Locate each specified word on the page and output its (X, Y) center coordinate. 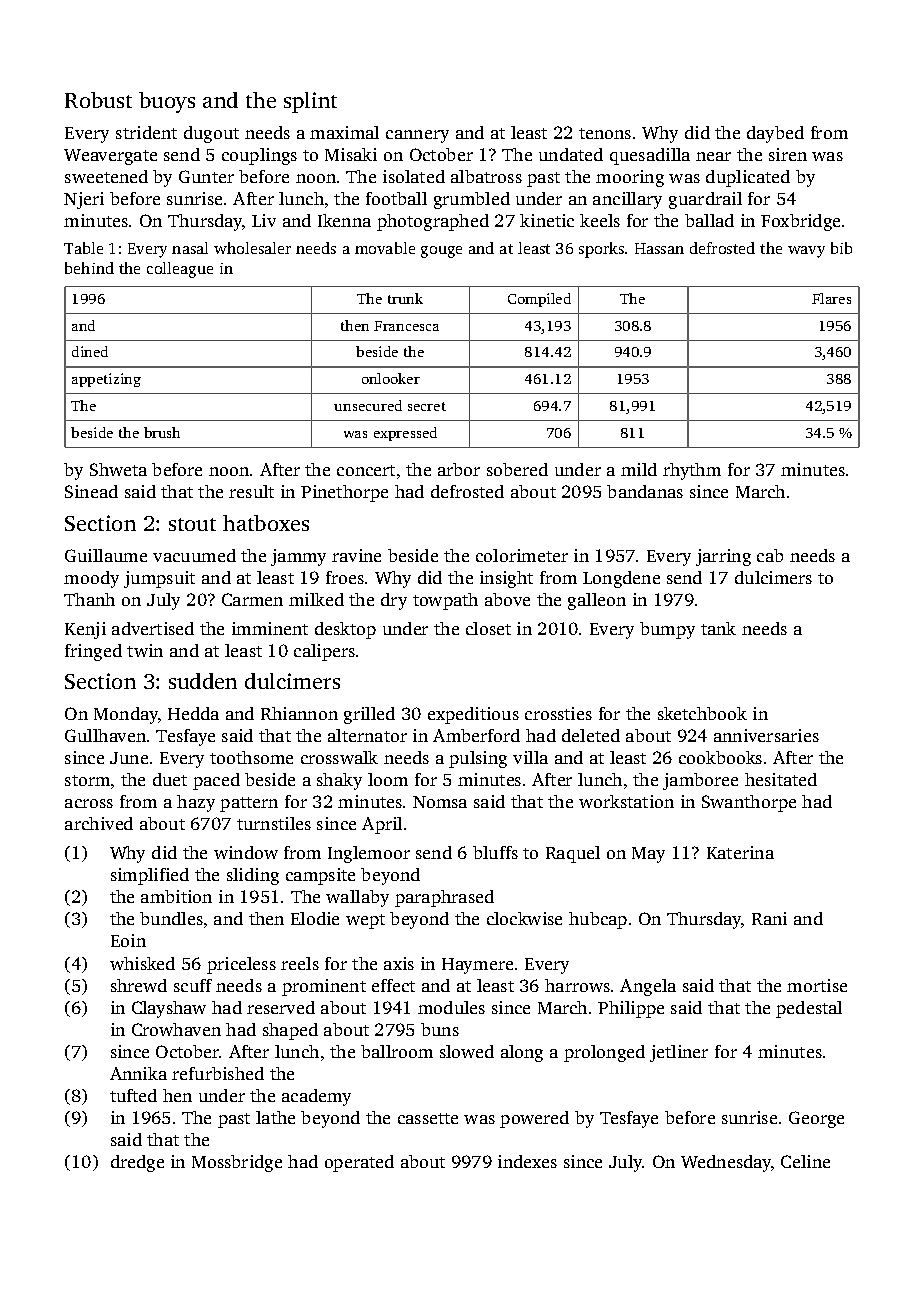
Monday (126, 715)
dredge (137, 1163)
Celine (805, 1161)
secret (427, 406)
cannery (417, 136)
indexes (527, 1161)
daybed (775, 134)
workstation (626, 801)
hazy (196, 803)
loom (388, 779)
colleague (180, 270)
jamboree (700, 781)
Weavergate (110, 157)
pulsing (478, 759)
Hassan (659, 248)
